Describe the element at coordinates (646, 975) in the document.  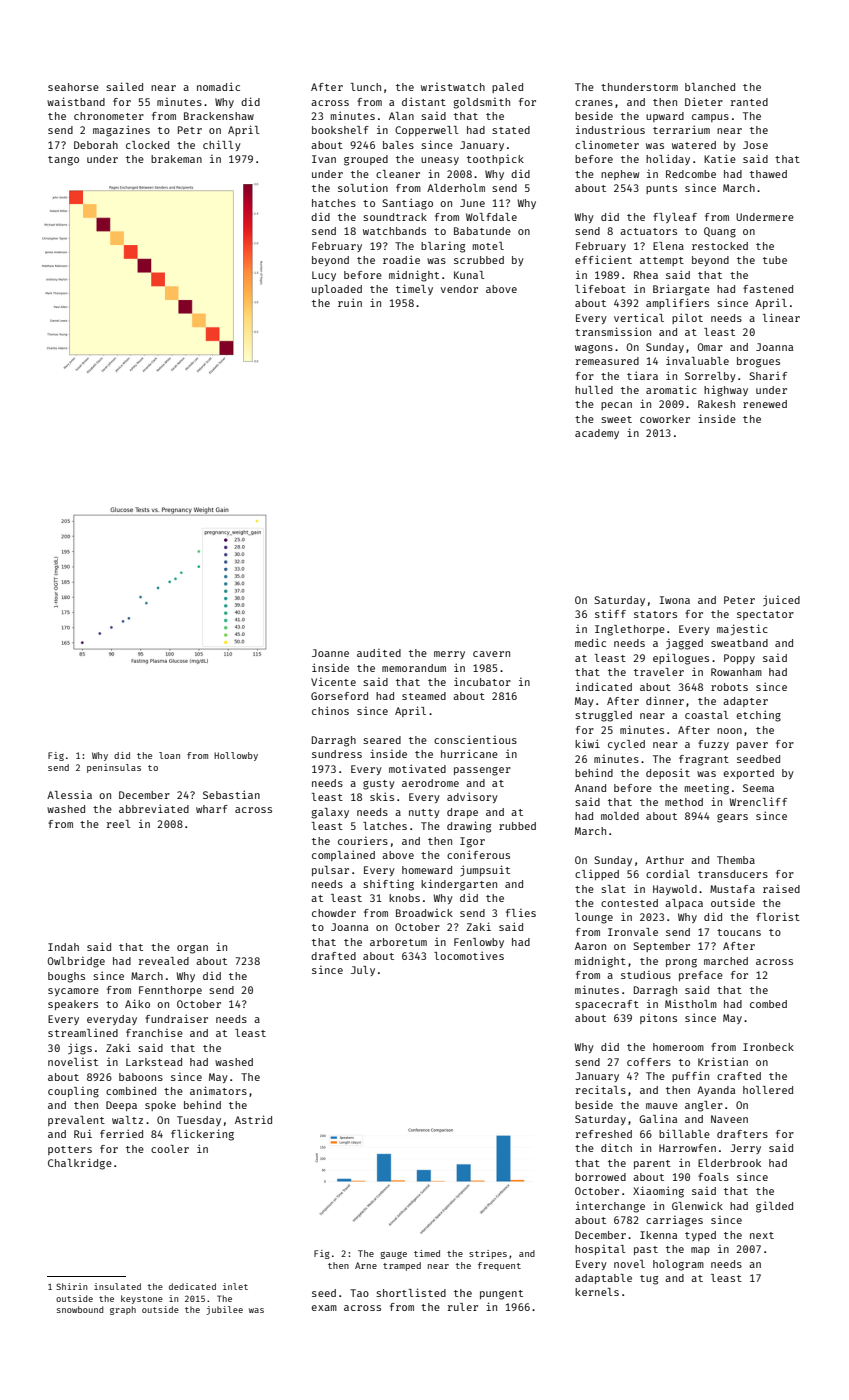
I see `studious` at that location.
